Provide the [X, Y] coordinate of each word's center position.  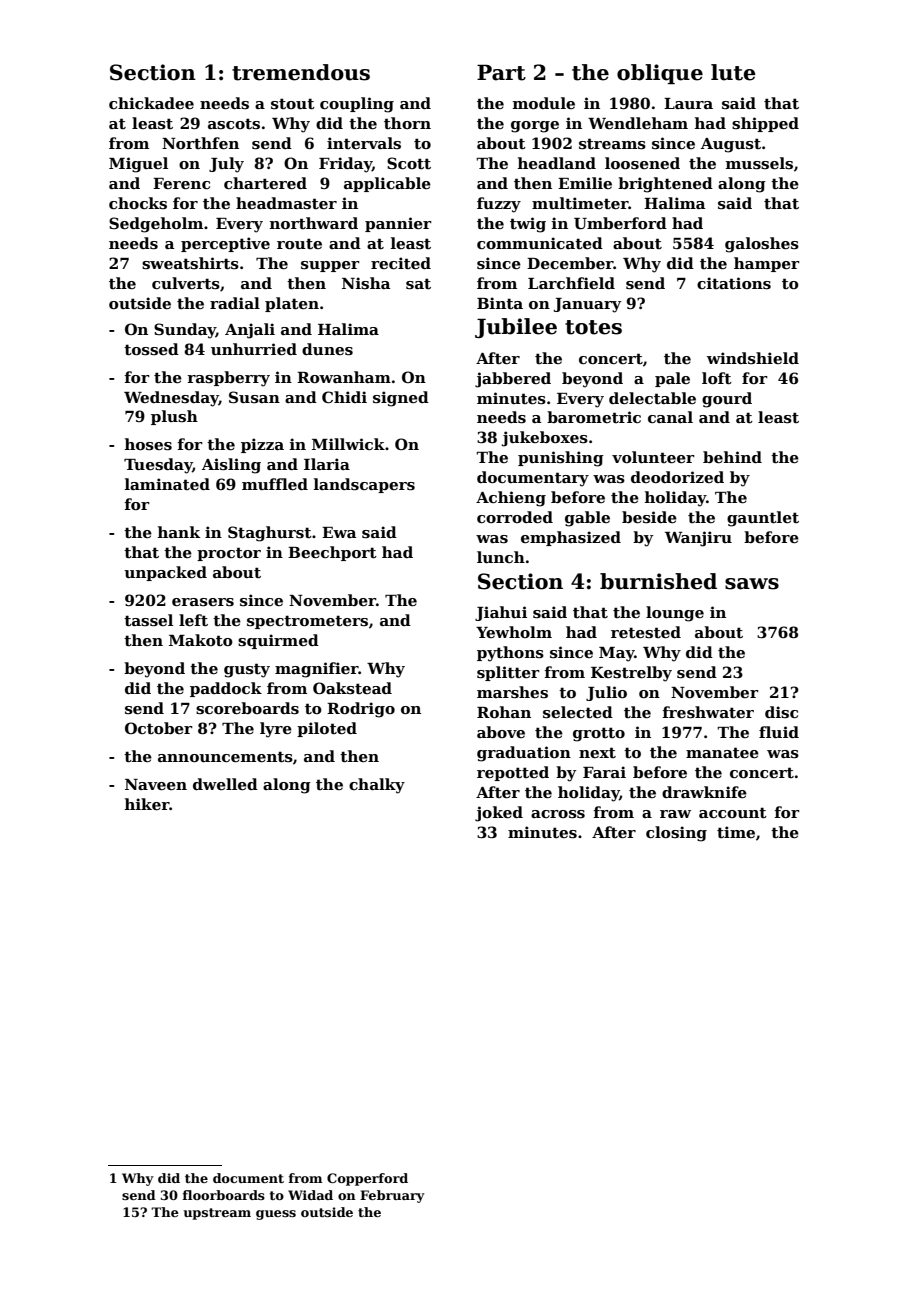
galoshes [762, 245]
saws [752, 584]
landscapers [364, 485]
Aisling [231, 466]
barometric [594, 417]
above [501, 732]
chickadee [151, 103]
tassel [148, 620]
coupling [357, 105]
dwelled [225, 784]
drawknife [704, 792]
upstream [217, 1214]
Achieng [511, 499]
